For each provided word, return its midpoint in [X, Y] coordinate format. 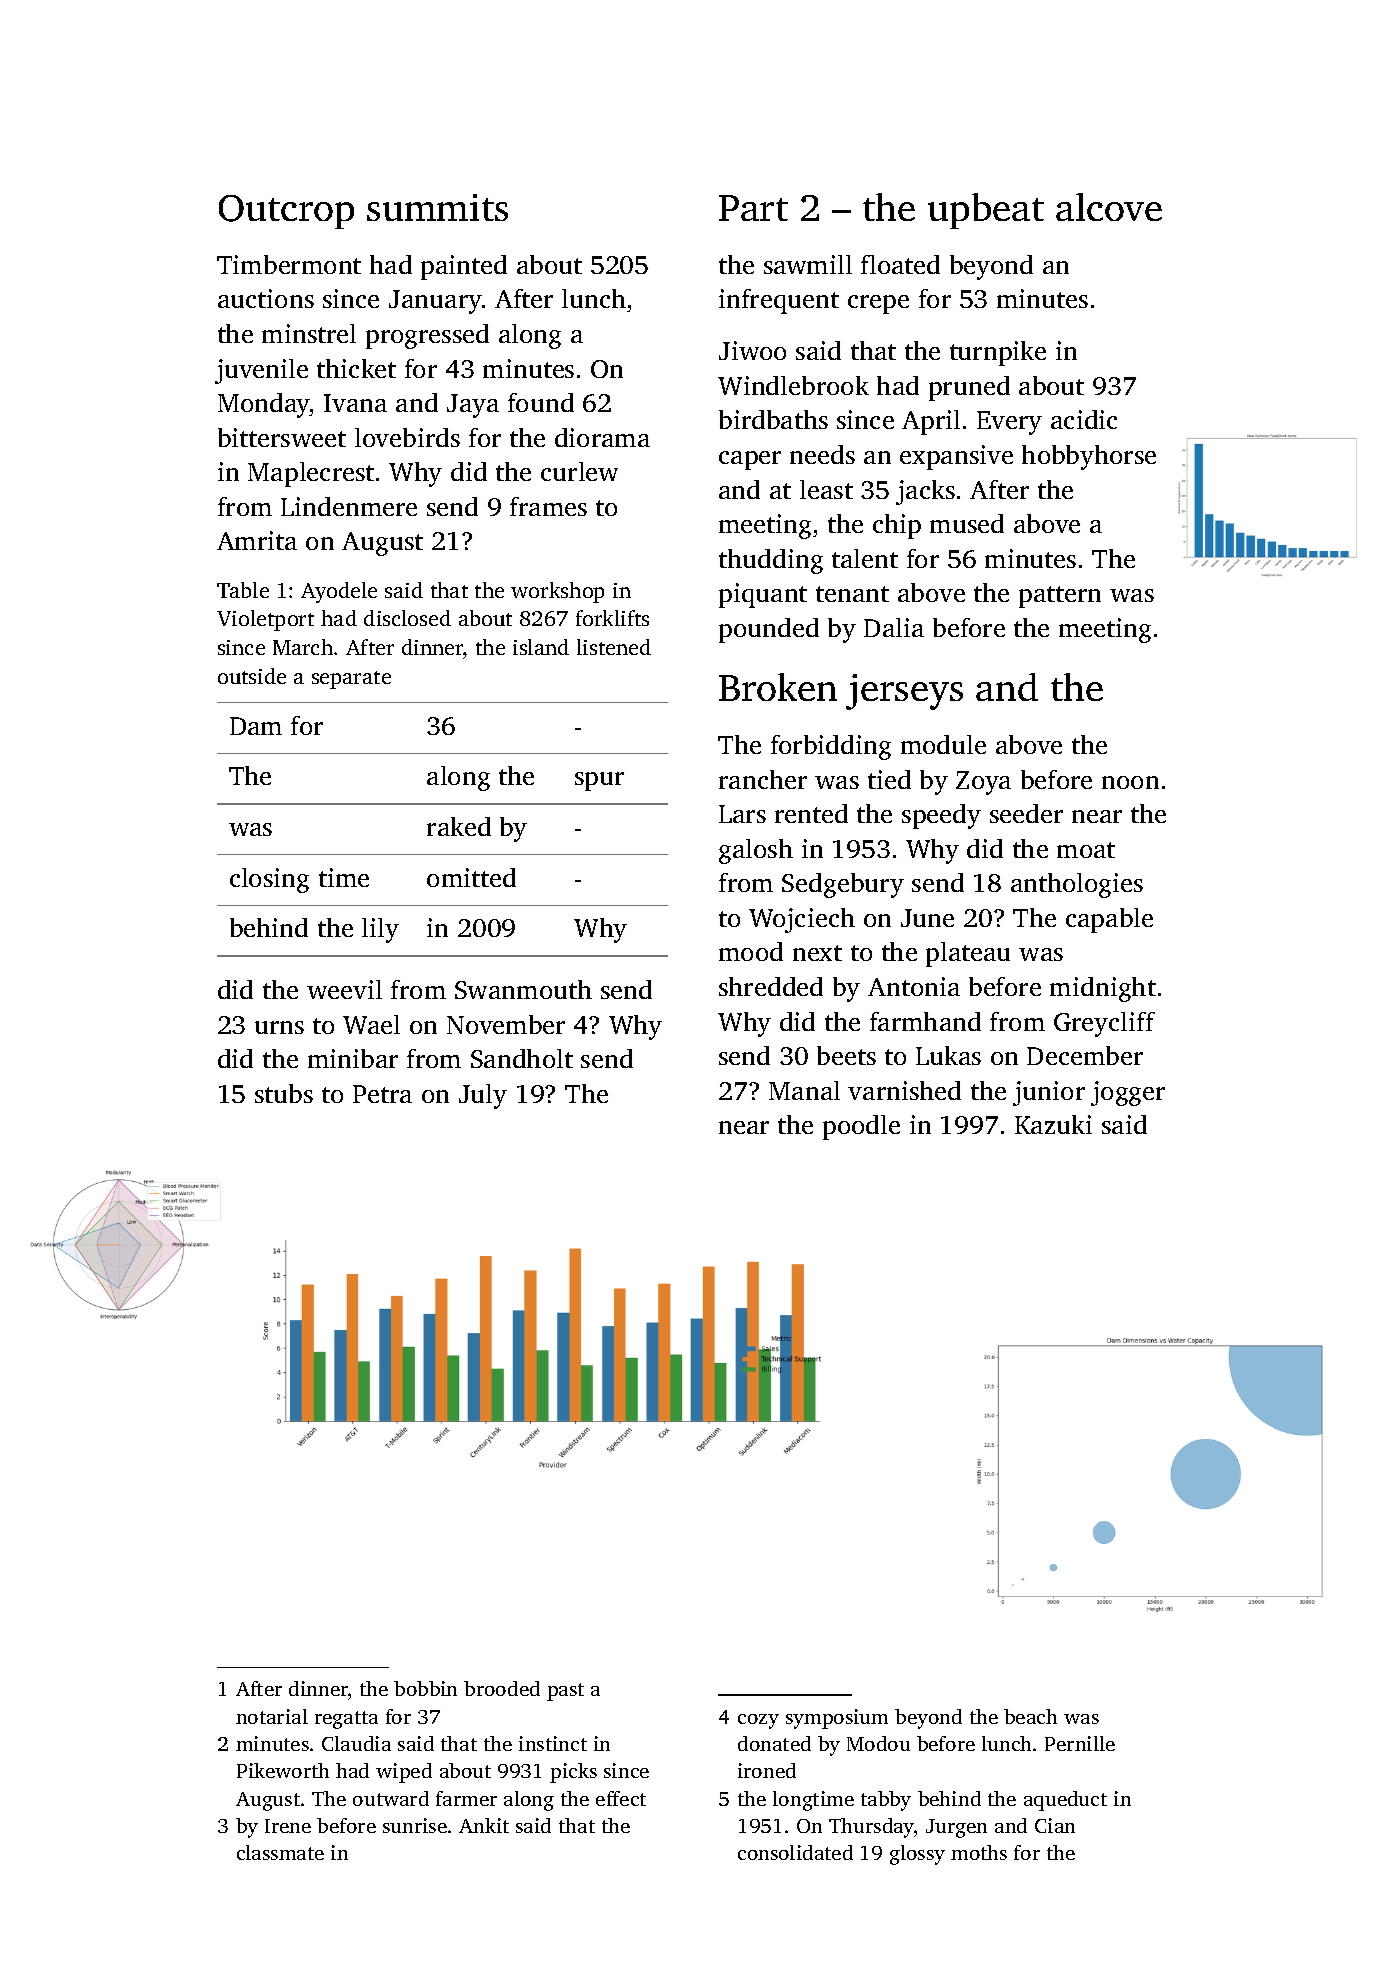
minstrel [309, 333]
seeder [1026, 813]
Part [753, 208]
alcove [1109, 207]
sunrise [415, 1825]
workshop [557, 592]
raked [459, 826]
